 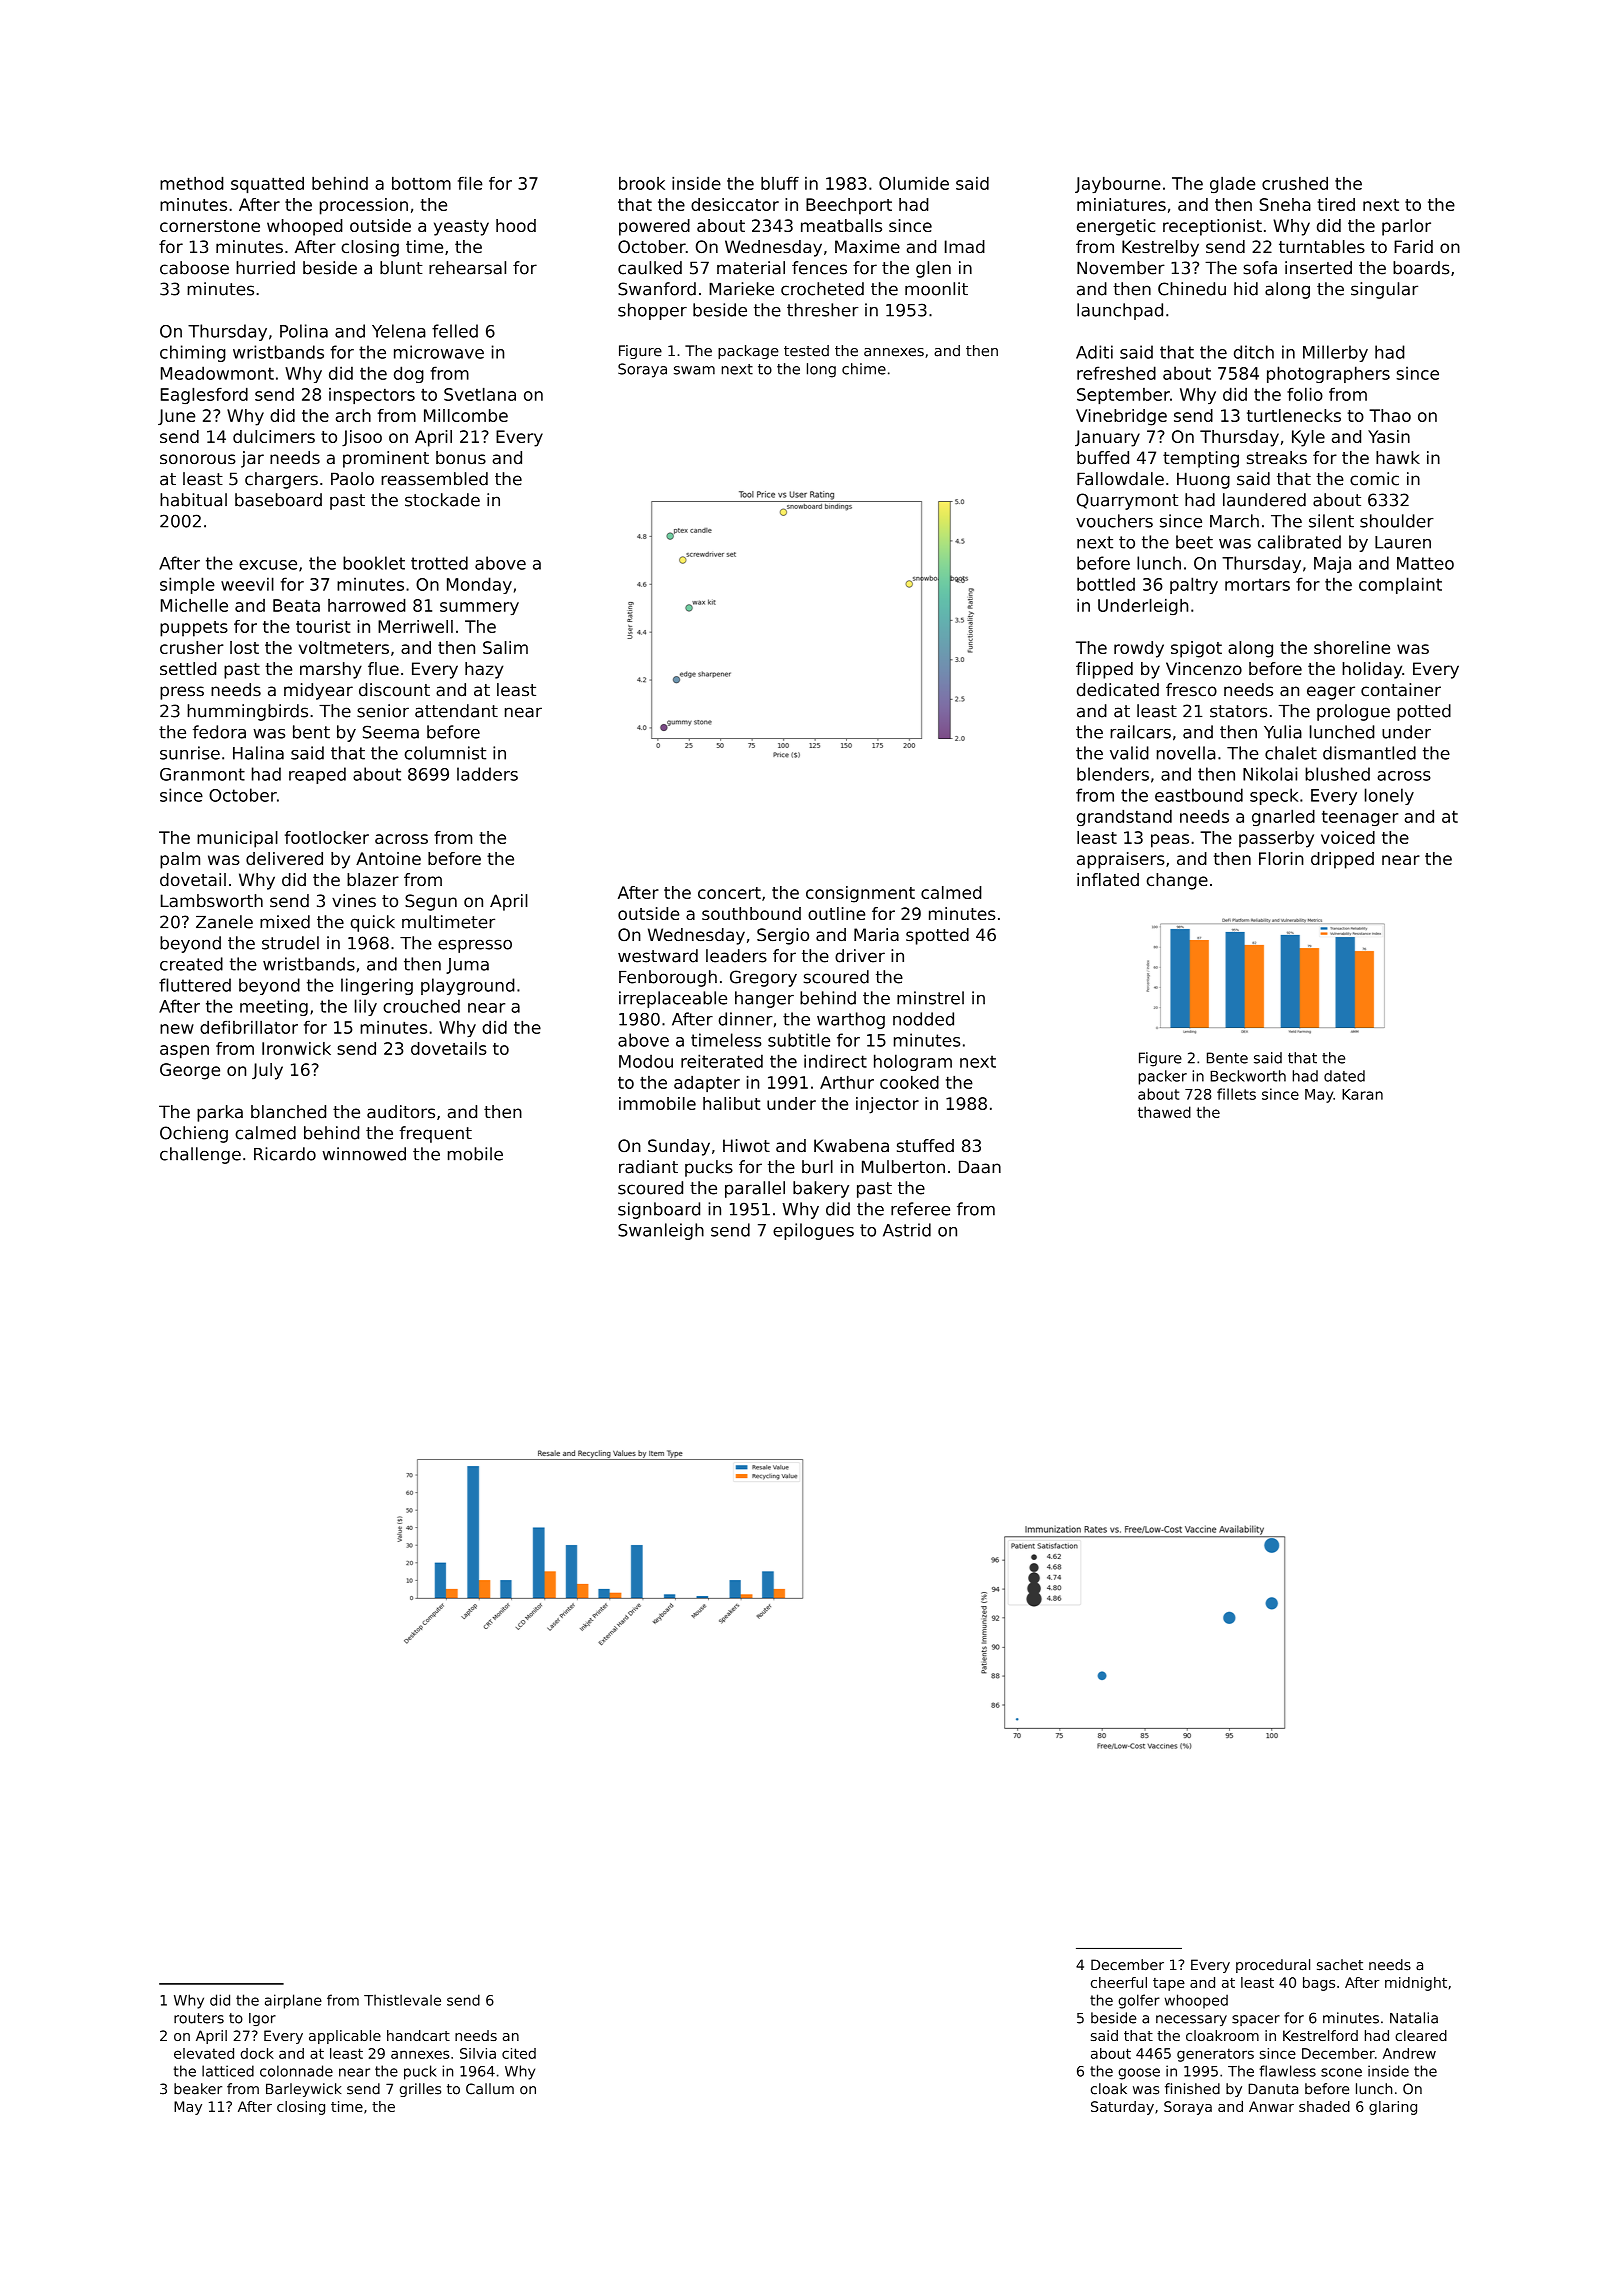 What do you see at coordinates (420, 2090) in the image?
I see `grilles` at bounding box center [420, 2090].
